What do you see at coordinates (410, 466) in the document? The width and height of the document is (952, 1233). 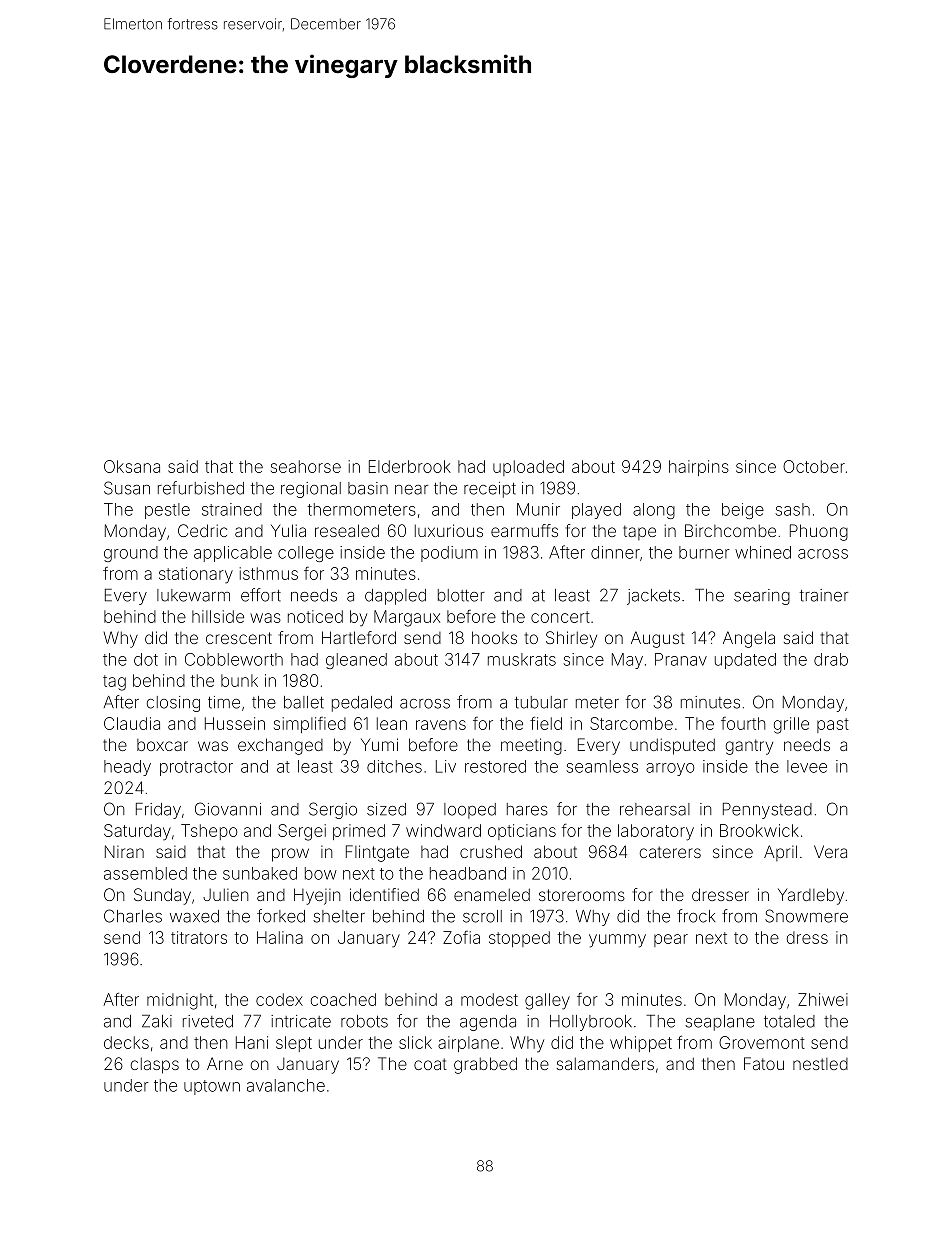 I see `Elderbrook` at bounding box center [410, 466].
